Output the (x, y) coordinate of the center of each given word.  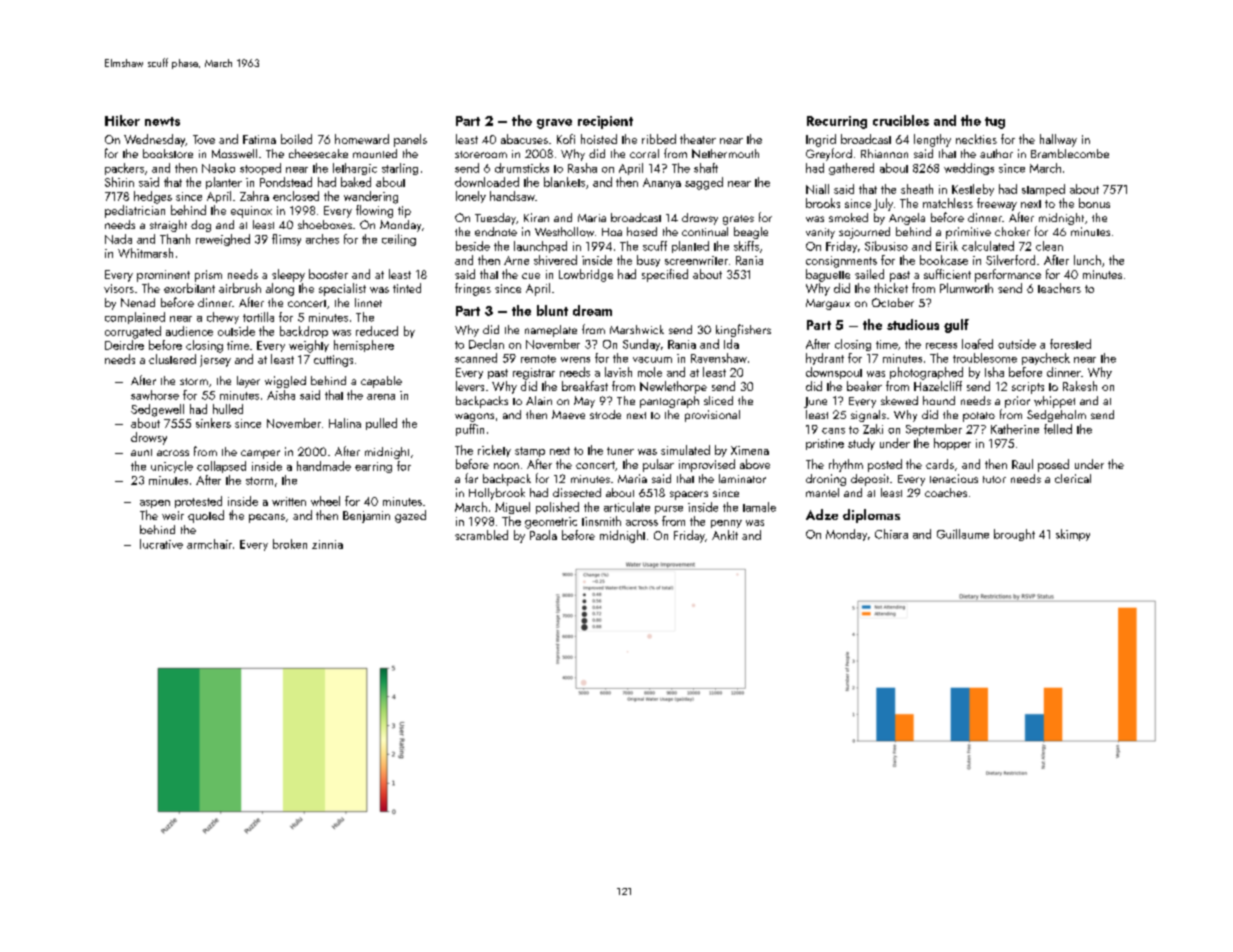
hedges (153, 197)
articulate (627, 507)
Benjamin (366, 517)
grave (554, 124)
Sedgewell (157, 410)
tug (995, 123)
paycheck (1046, 359)
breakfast (585, 386)
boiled (296, 139)
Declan (486, 344)
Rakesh (1080, 386)
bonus (1094, 203)
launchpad (540, 247)
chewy (223, 318)
